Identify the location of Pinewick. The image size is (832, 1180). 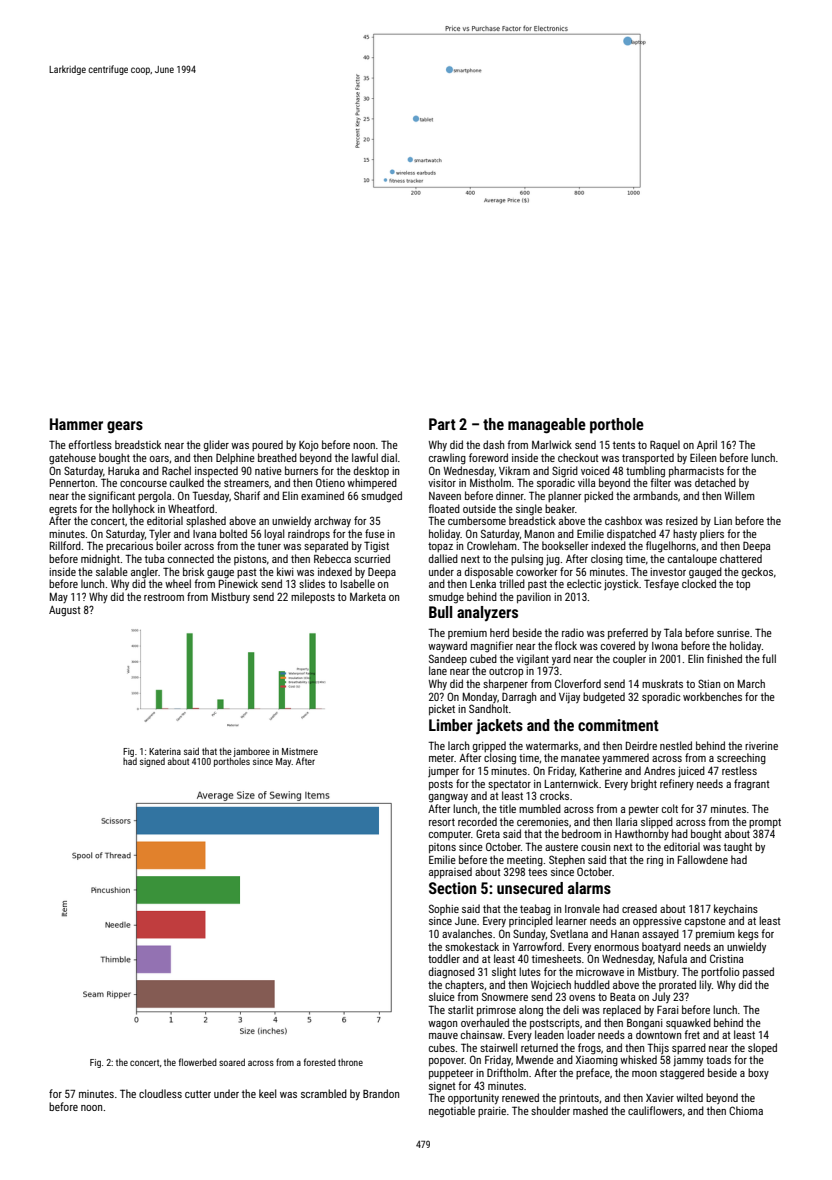
(238, 583).
